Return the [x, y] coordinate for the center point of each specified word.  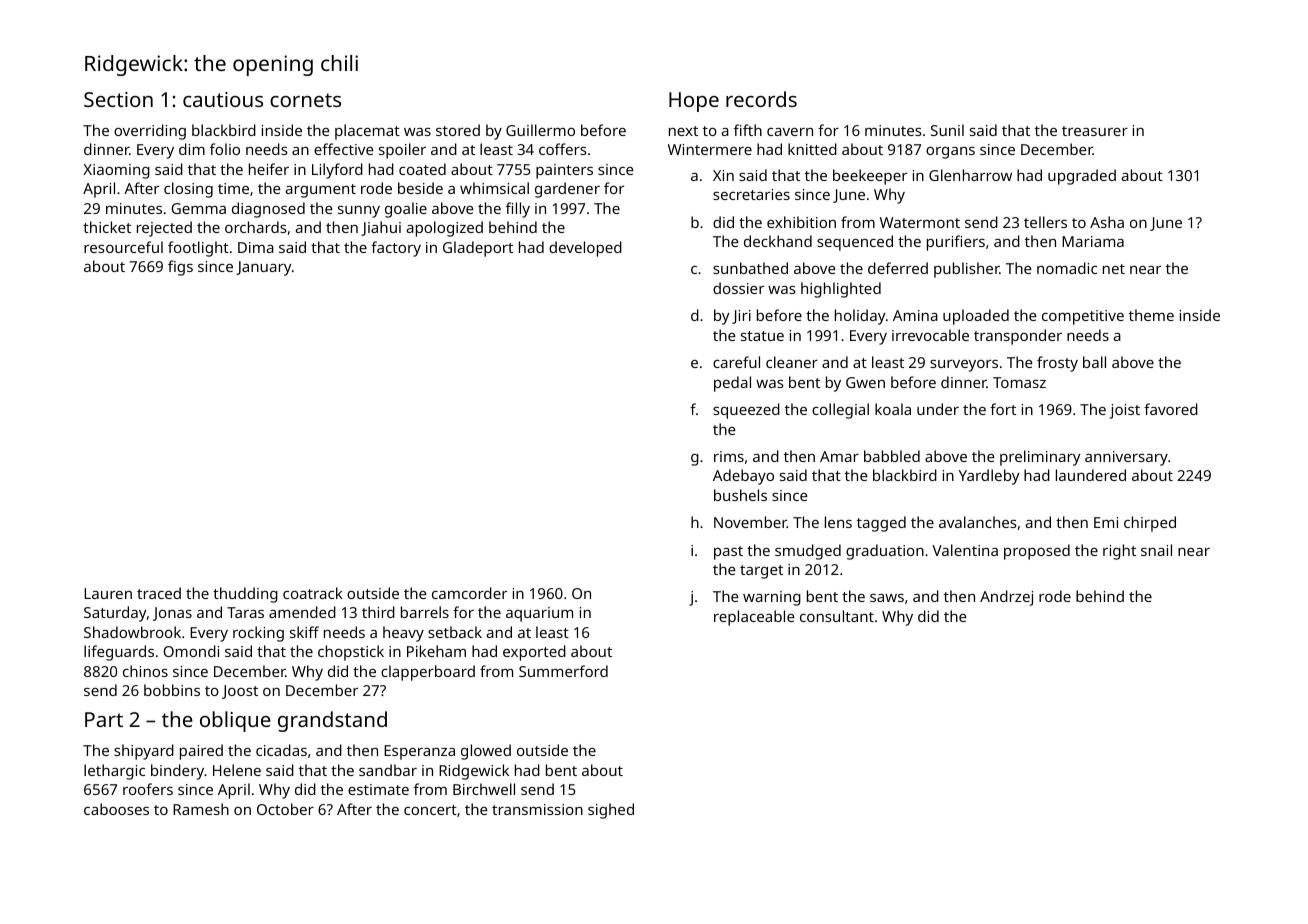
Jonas [172, 614]
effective [344, 149]
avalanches [978, 522]
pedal [732, 384]
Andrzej [1006, 598]
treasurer [1095, 131]
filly [518, 210]
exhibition [801, 222]
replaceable [754, 618]
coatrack [313, 593]
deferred [898, 268]
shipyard [144, 752]
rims [729, 456]
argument [321, 191]
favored [1171, 409]
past [728, 553]
